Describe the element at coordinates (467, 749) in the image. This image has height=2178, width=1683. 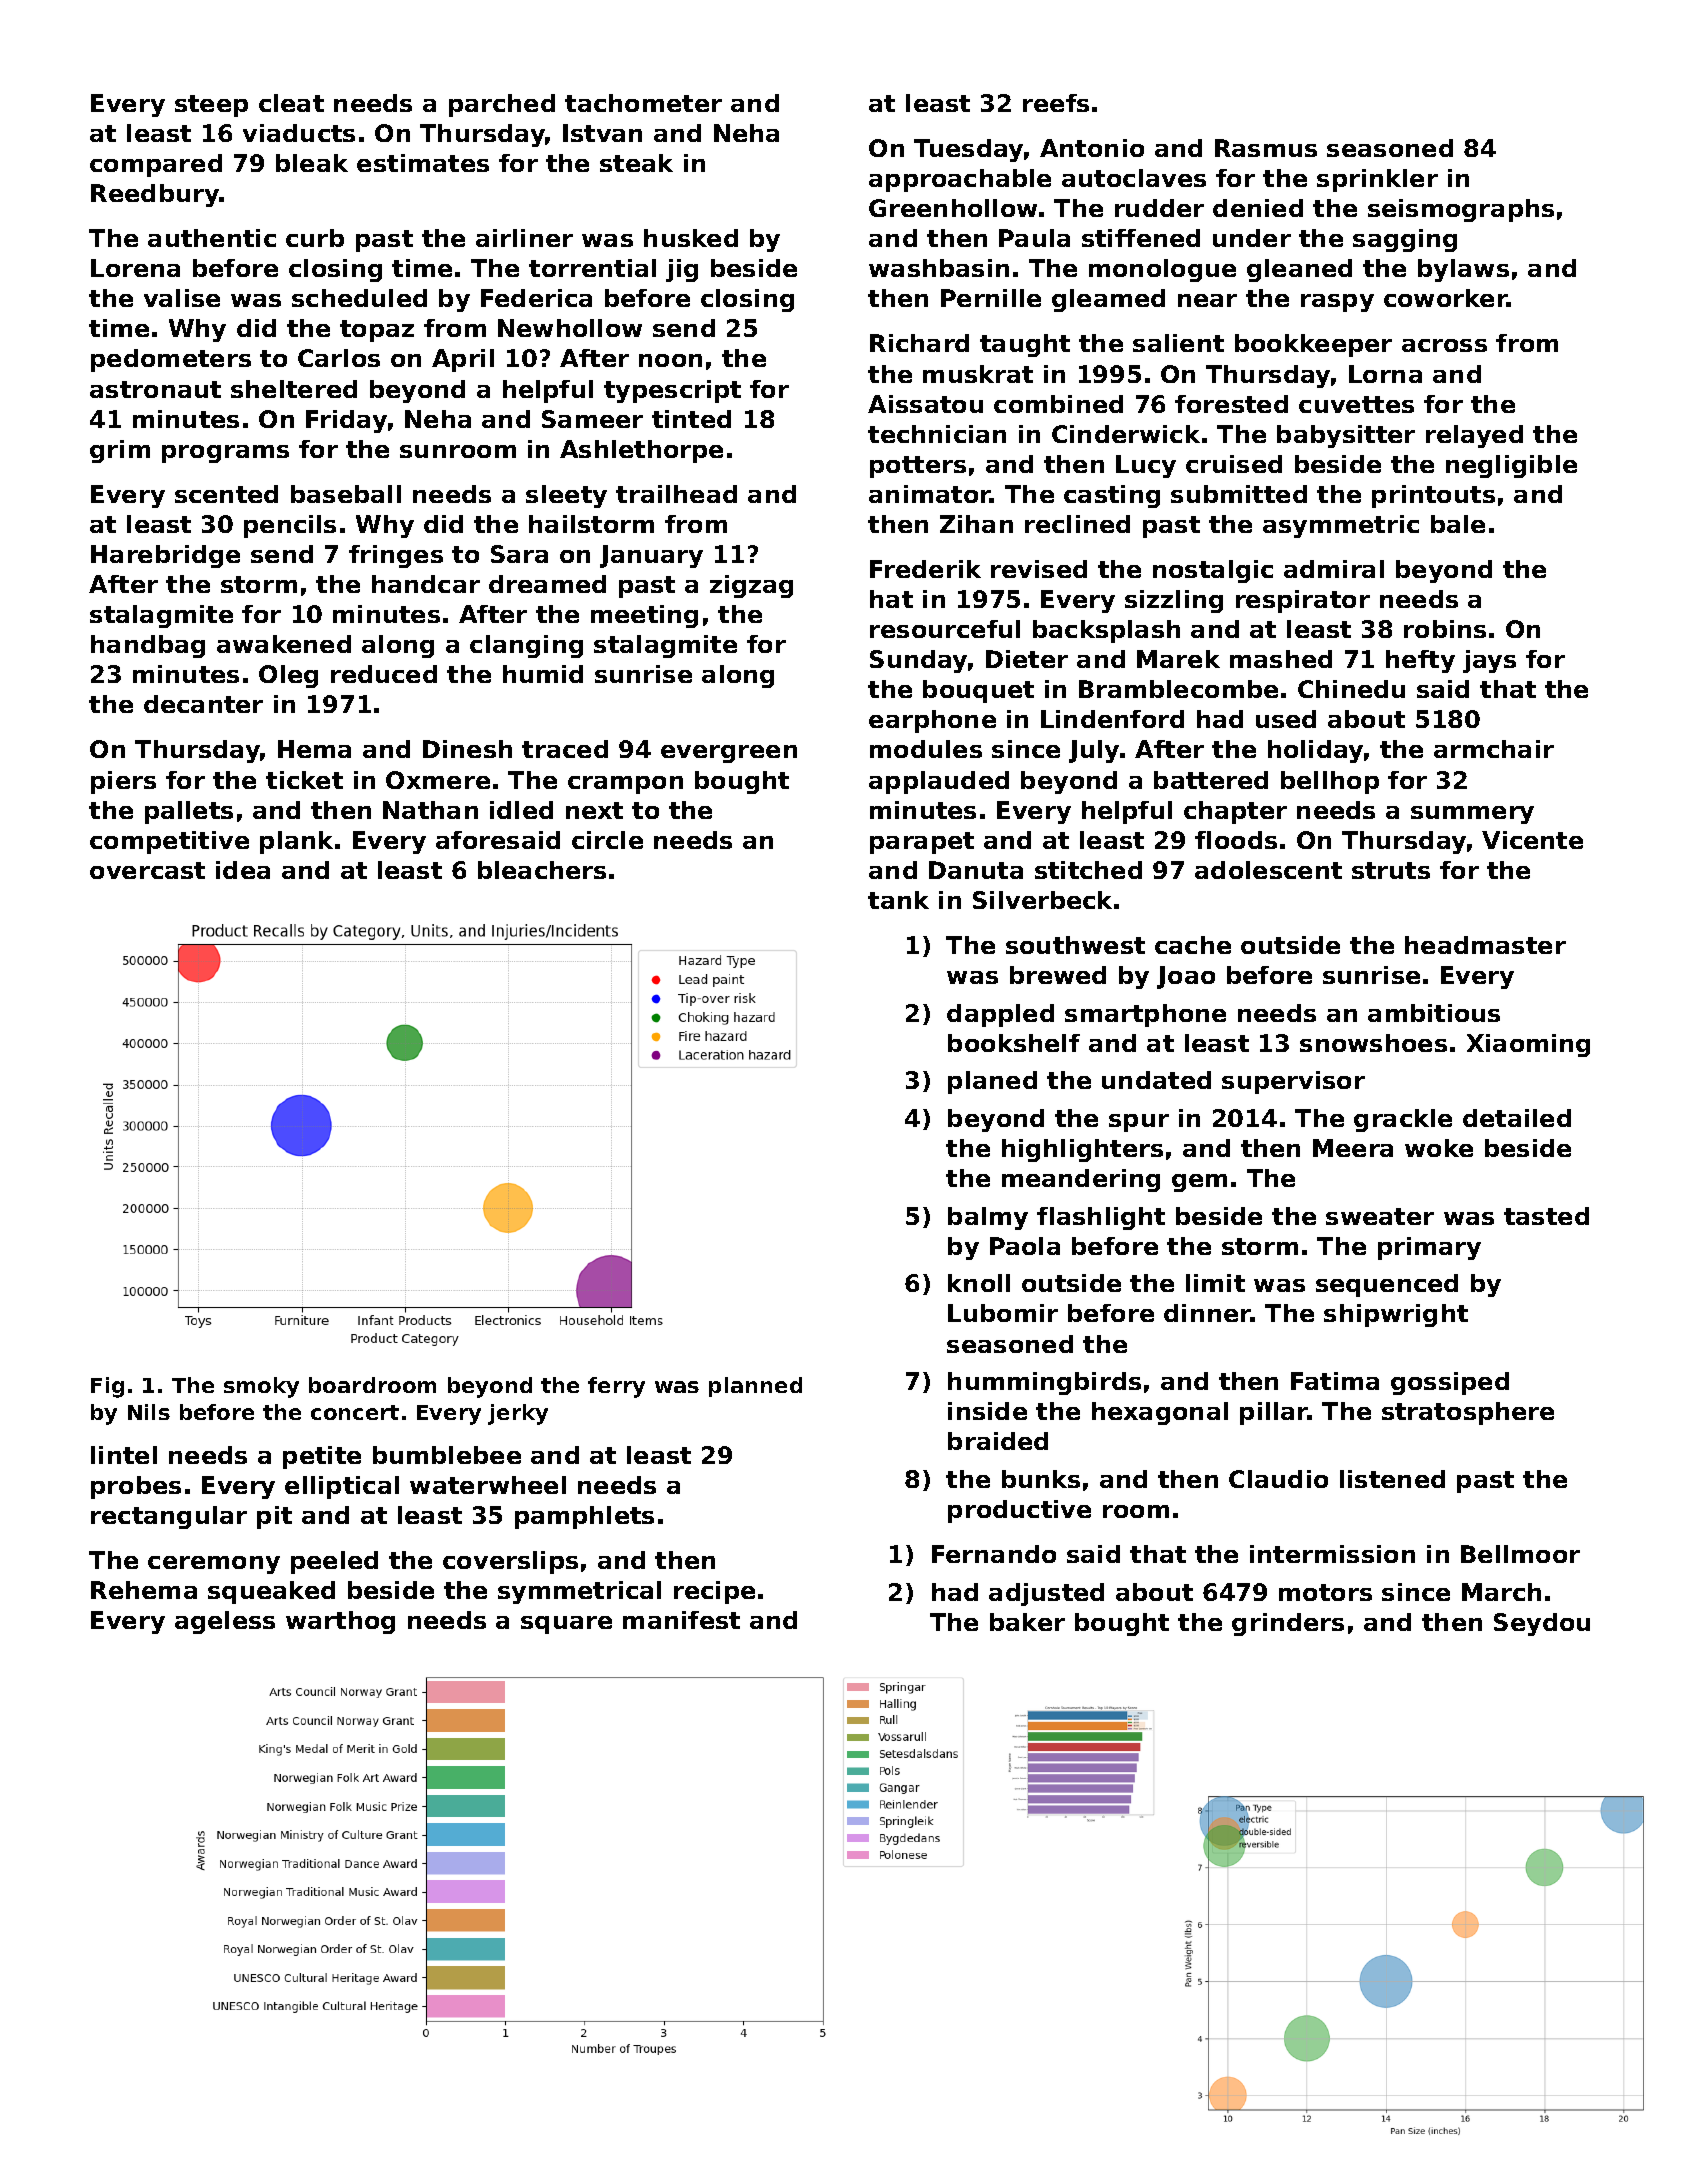
I see `Dinesh` at that location.
